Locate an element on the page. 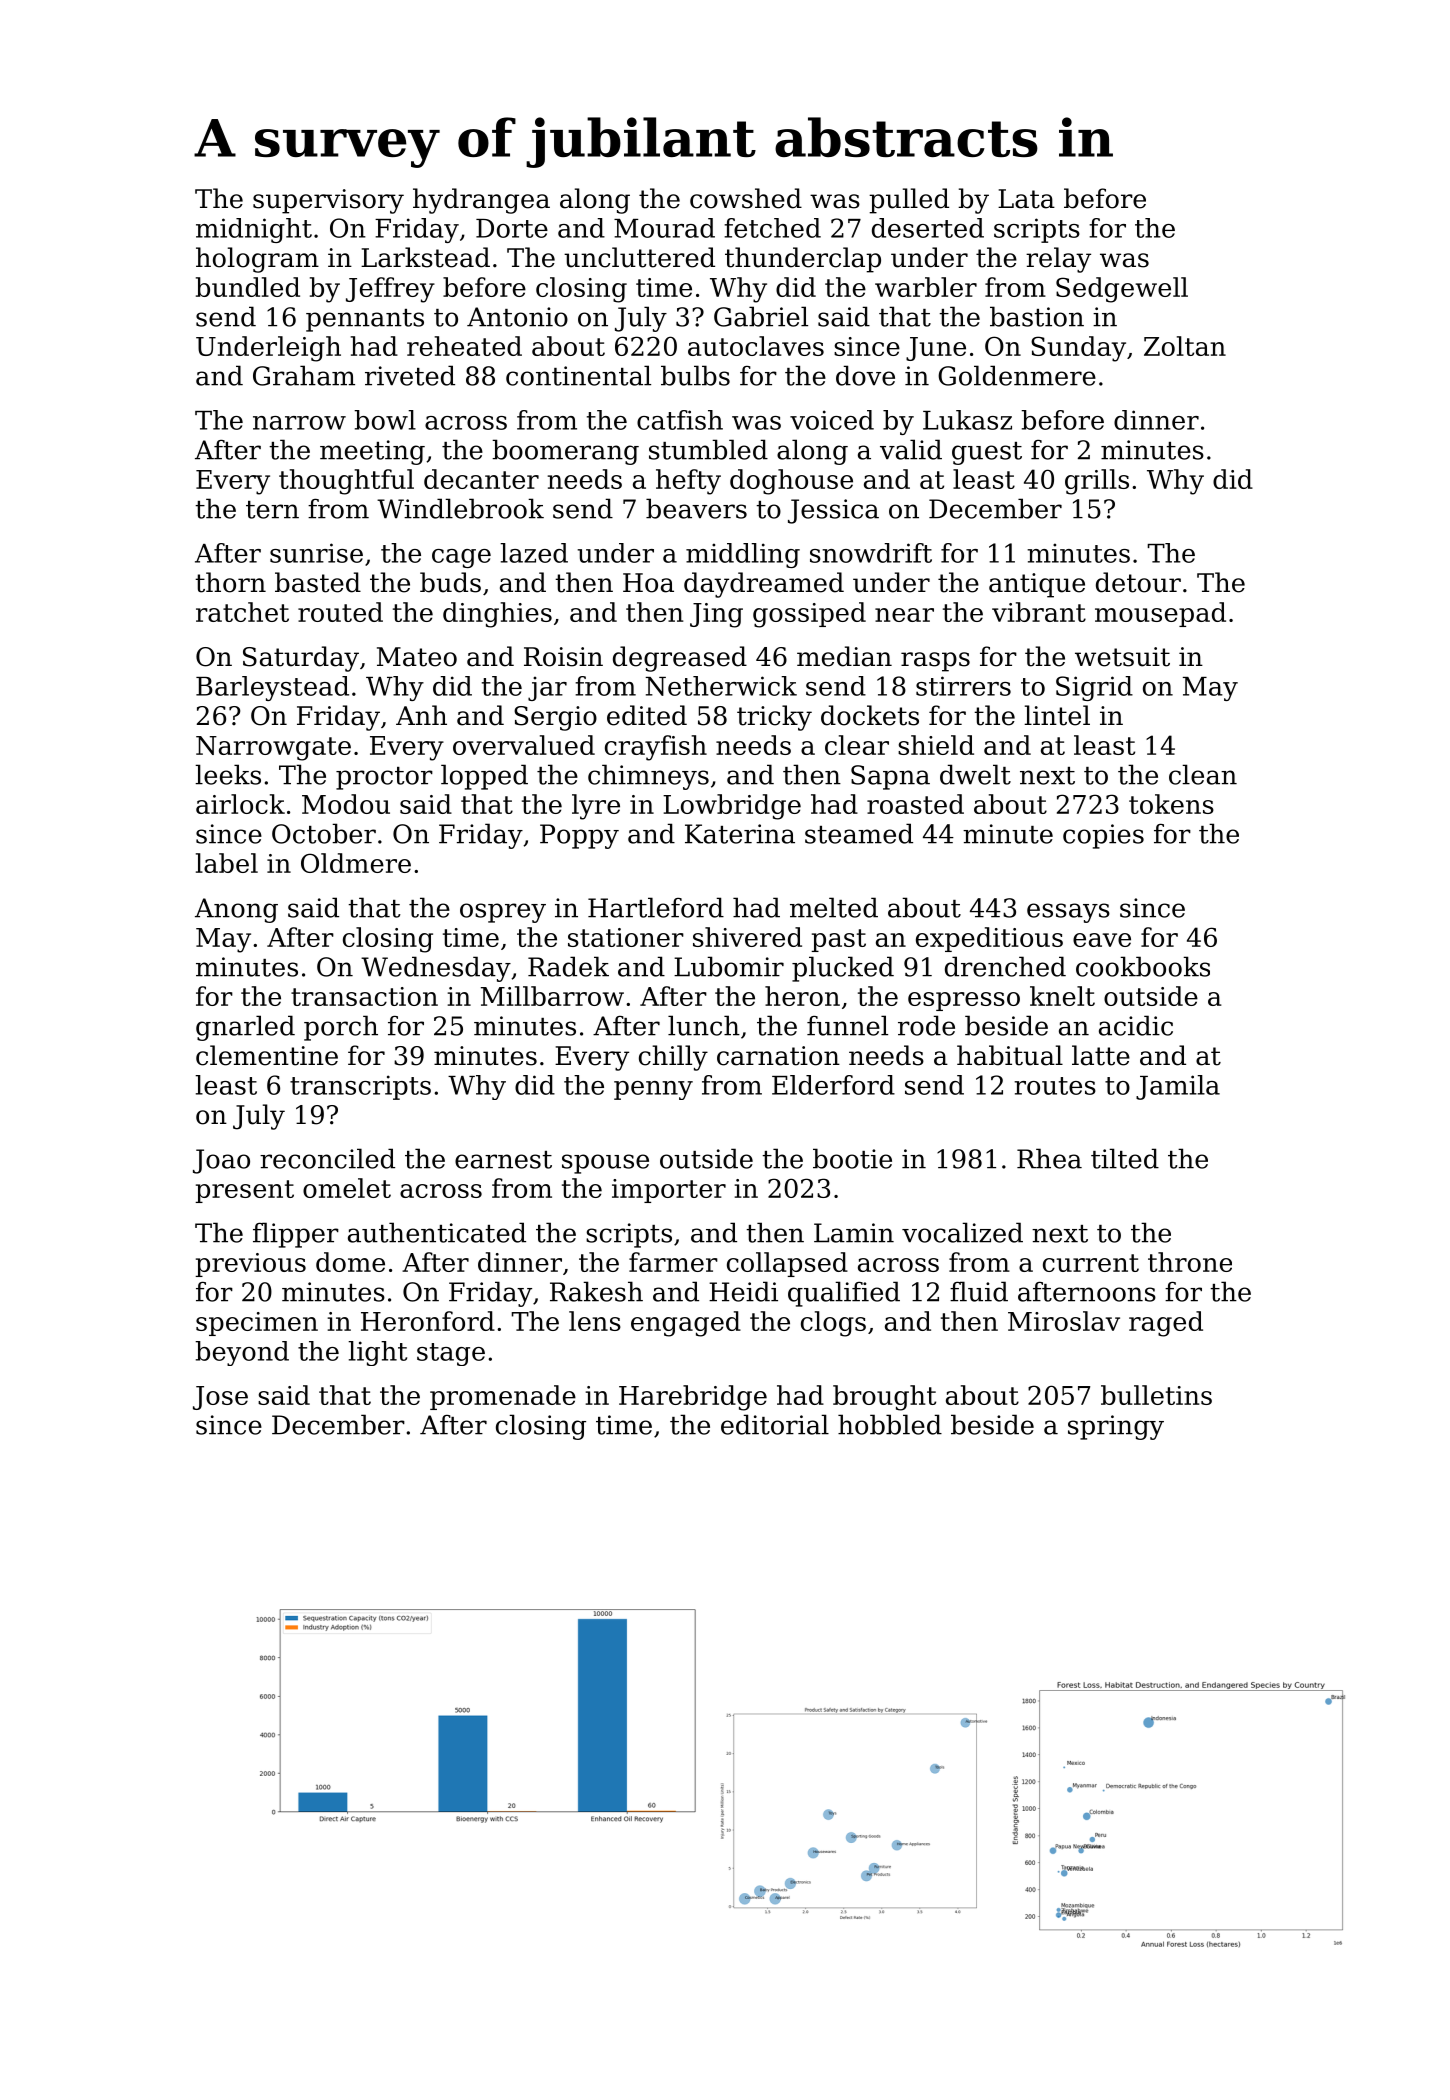  specimen is located at coordinates (257, 1324).
